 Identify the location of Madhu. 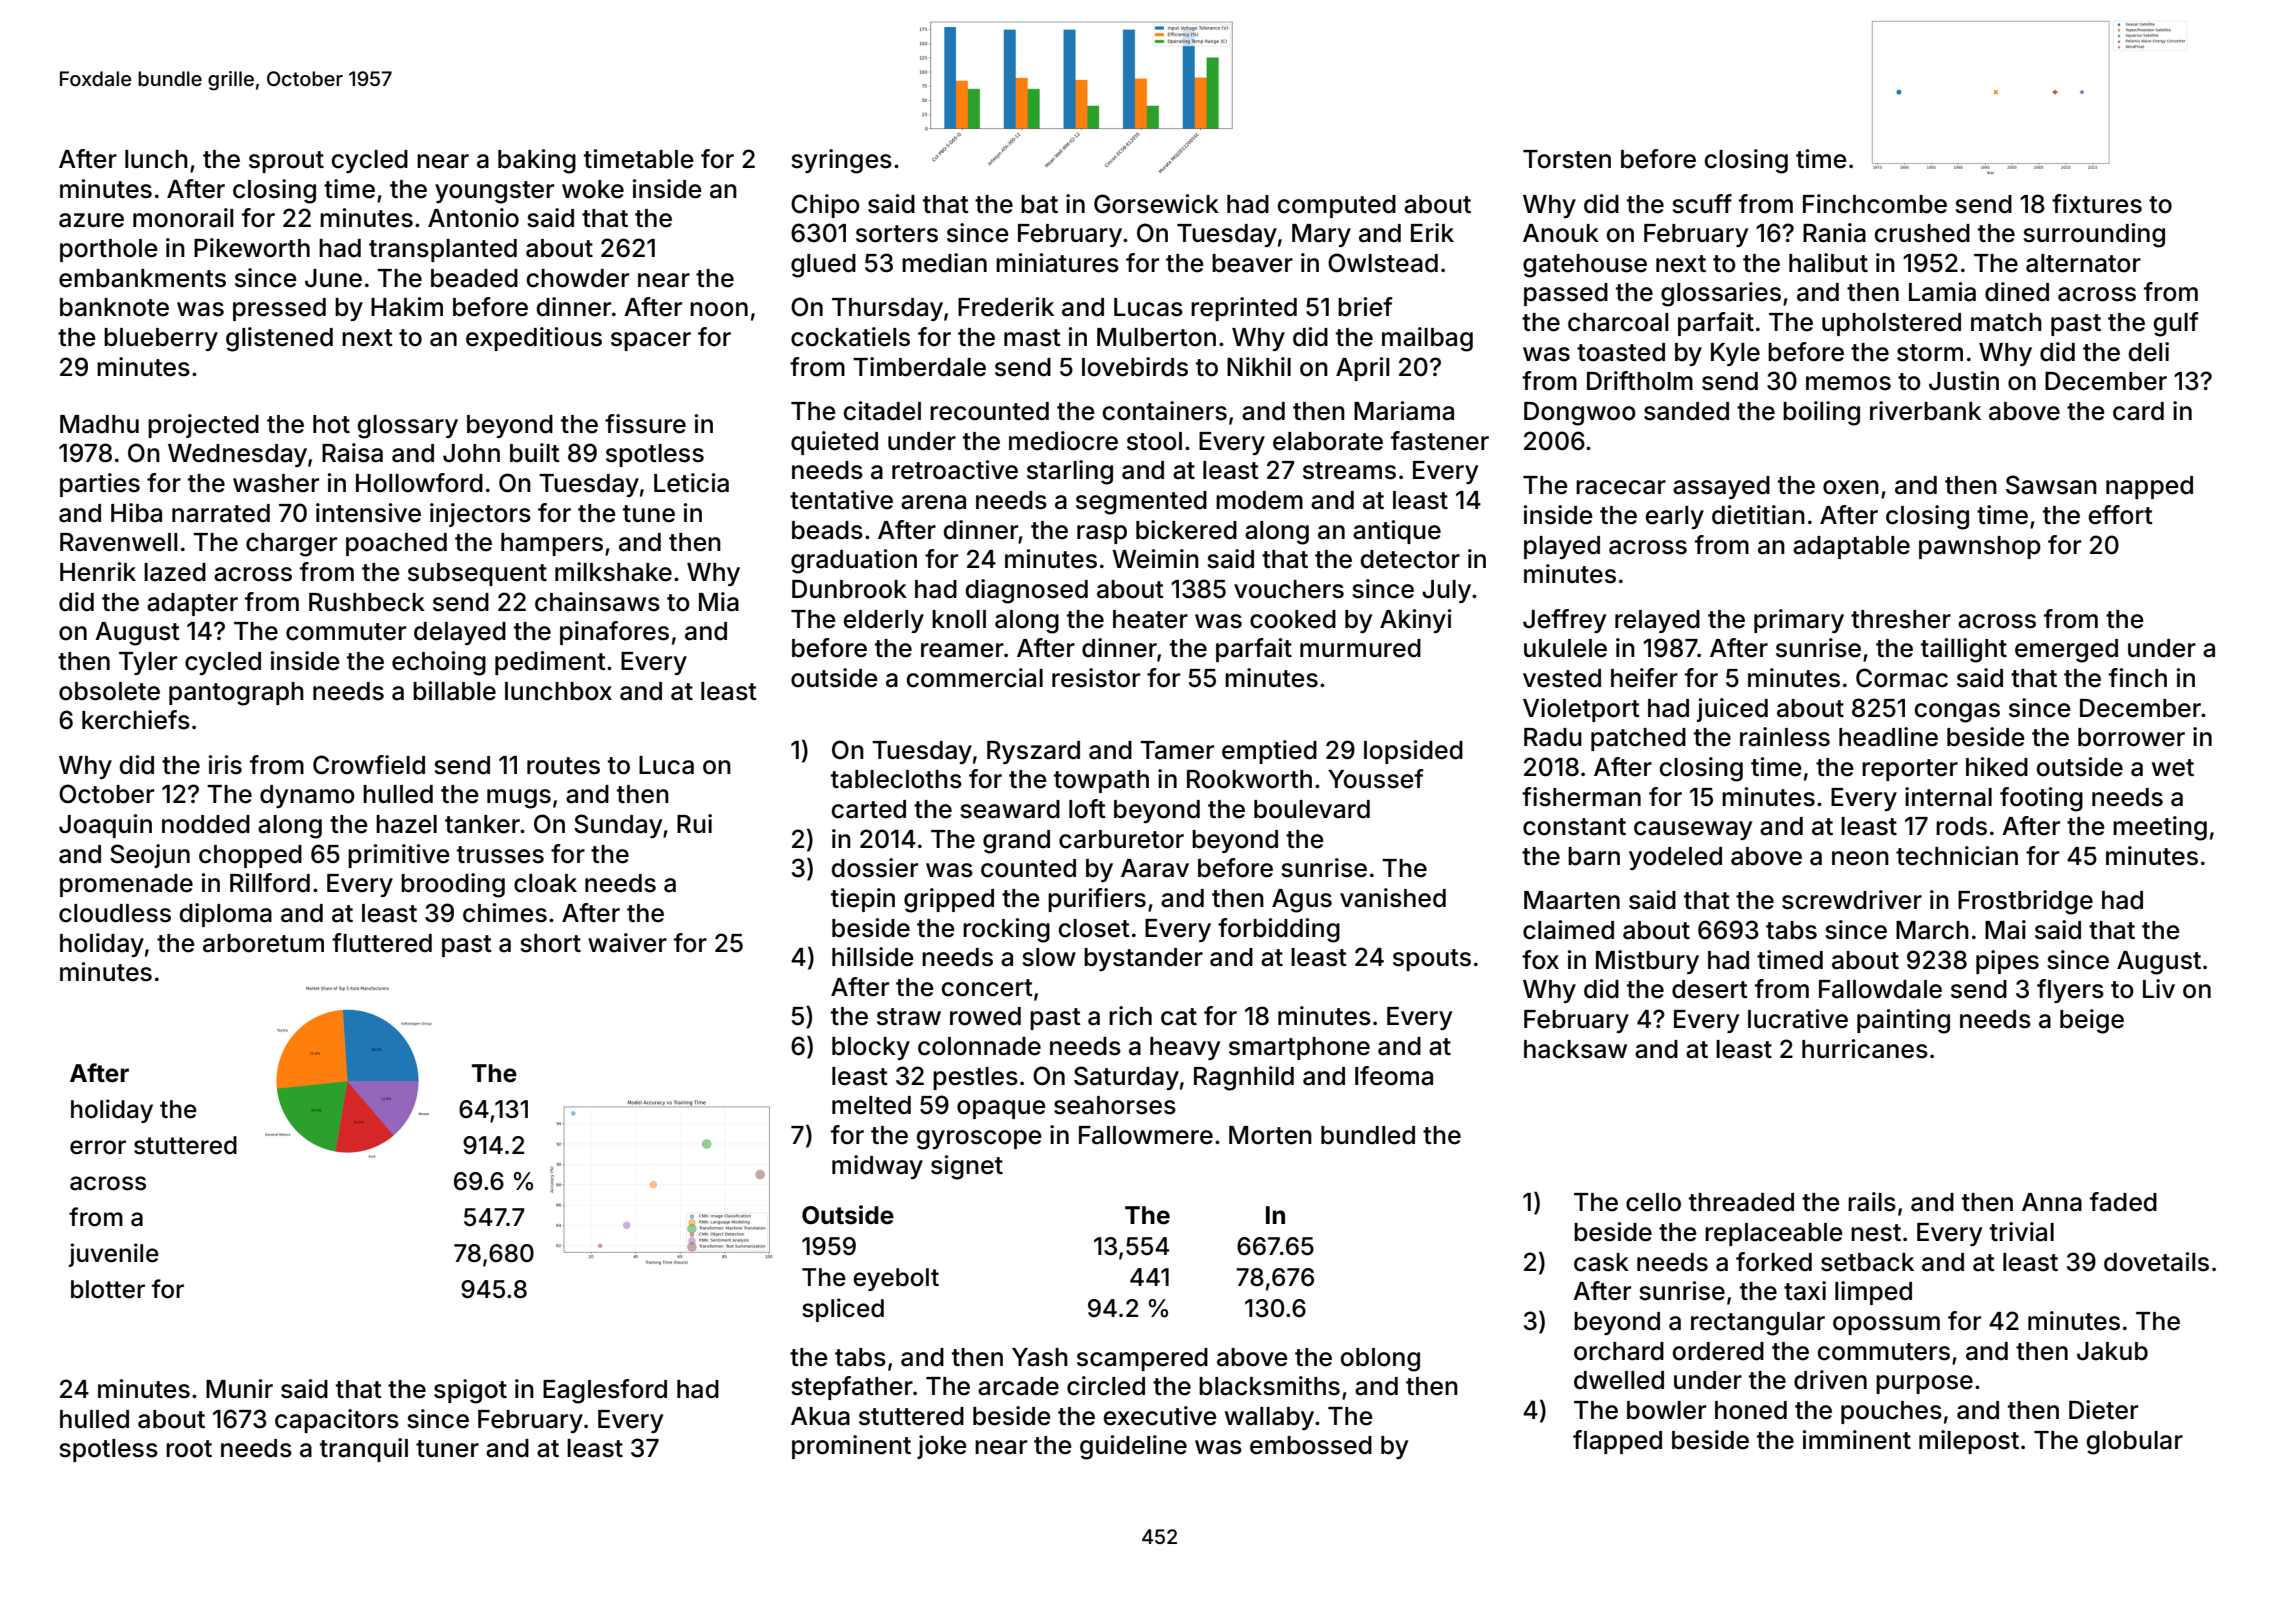
(99, 424).
